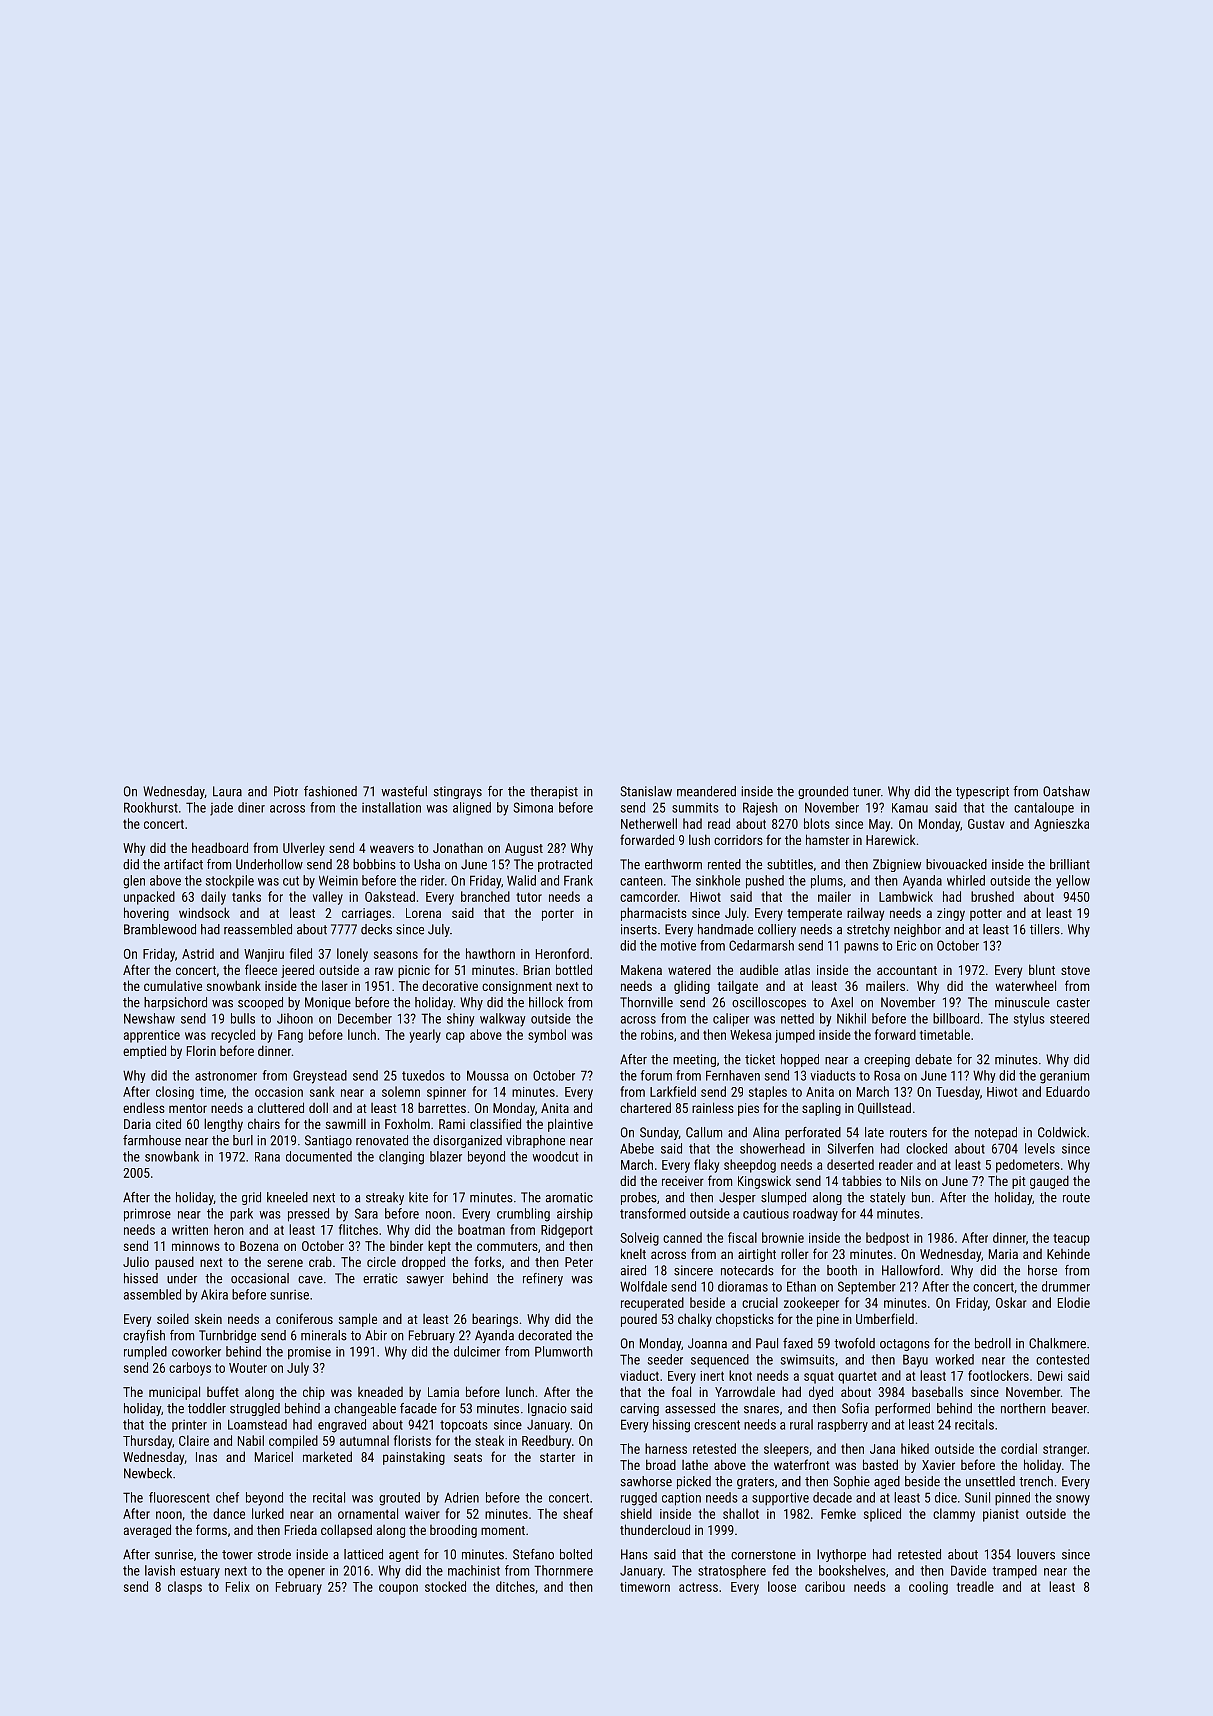 The image size is (1213, 1716). What do you see at coordinates (704, 1132) in the document?
I see `Callum` at bounding box center [704, 1132].
